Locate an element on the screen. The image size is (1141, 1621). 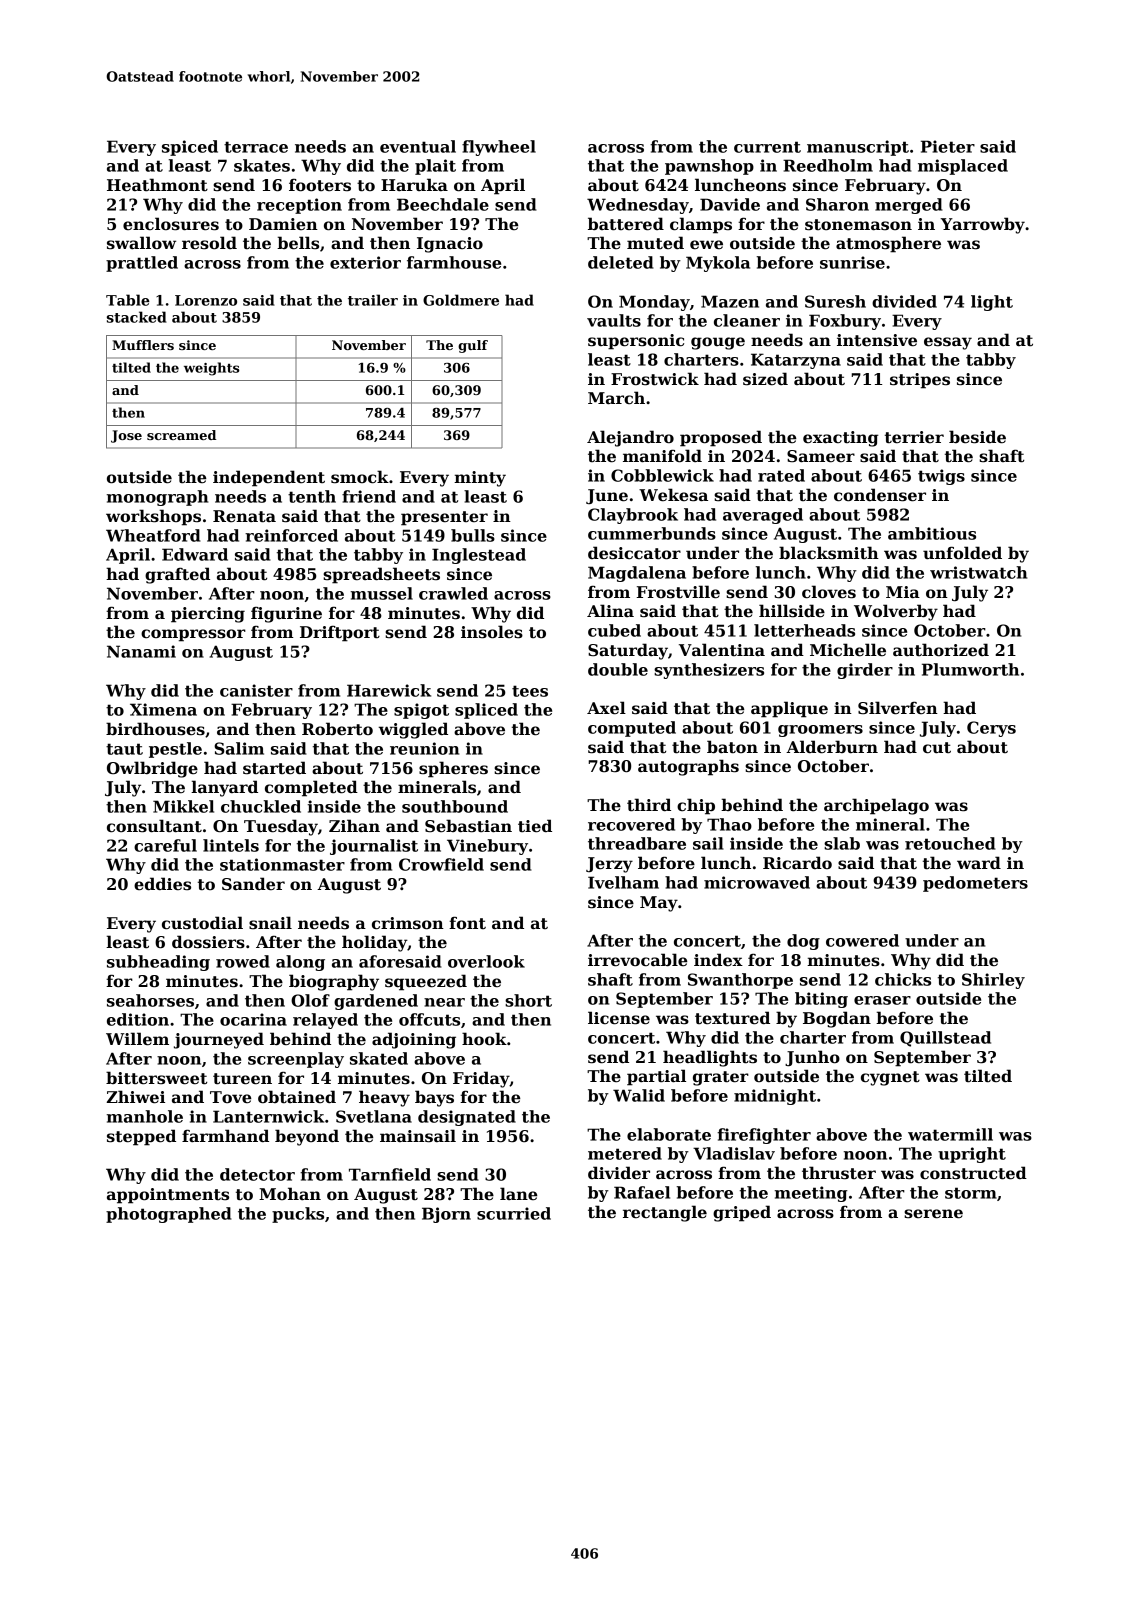
pedometers is located at coordinates (975, 884).
